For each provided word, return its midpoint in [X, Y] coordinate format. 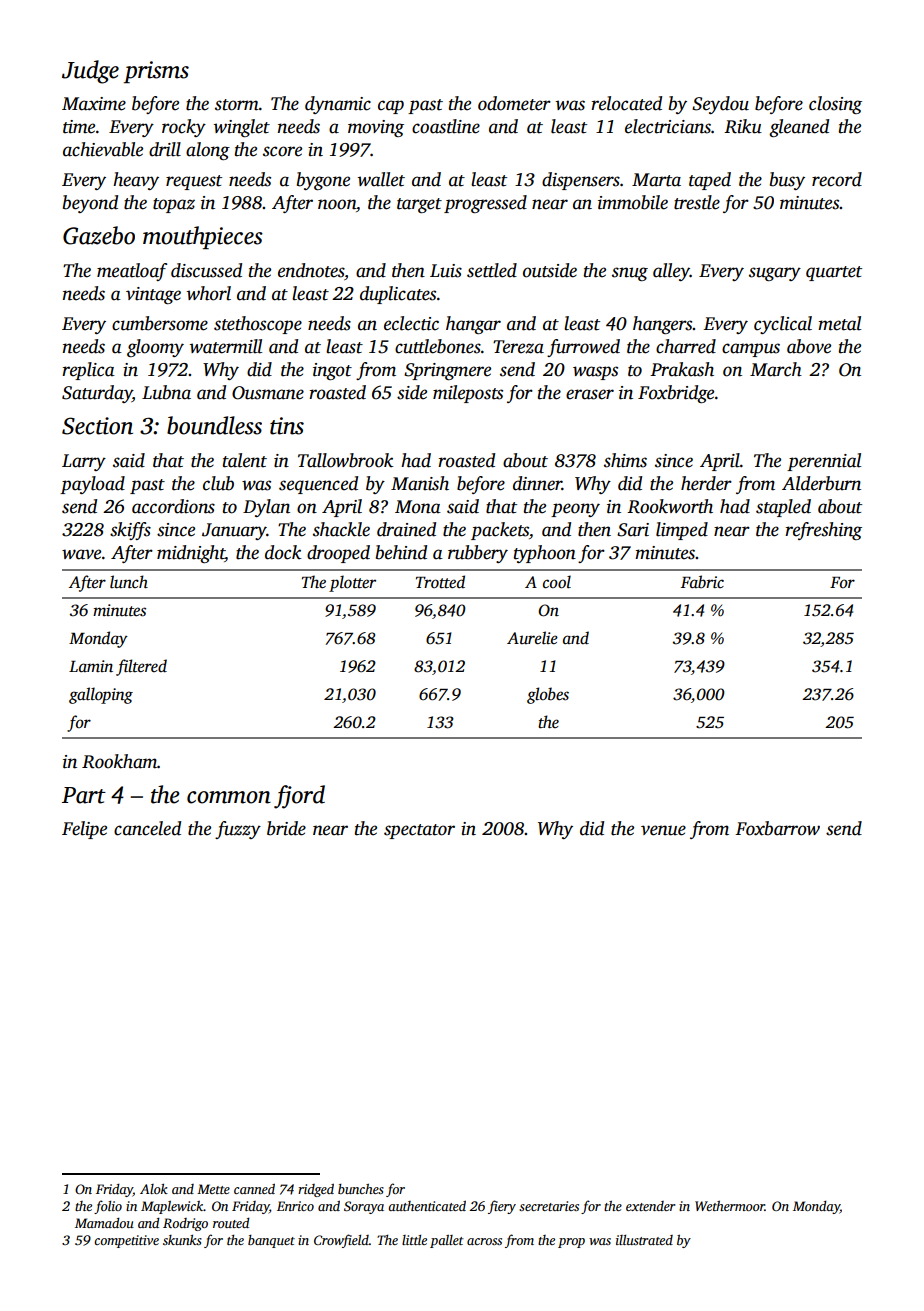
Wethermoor [730, 1206]
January [234, 531]
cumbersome [160, 323]
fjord [299, 797]
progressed [485, 204]
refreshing [823, 531]
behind [401, 552]
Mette [213, 1189]
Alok [154, 1189]
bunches [361, 1189]
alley [671, 272]
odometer [514, 103]
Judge [90, 72]
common [229, 797]
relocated [626, 103]
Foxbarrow [777, 828]
